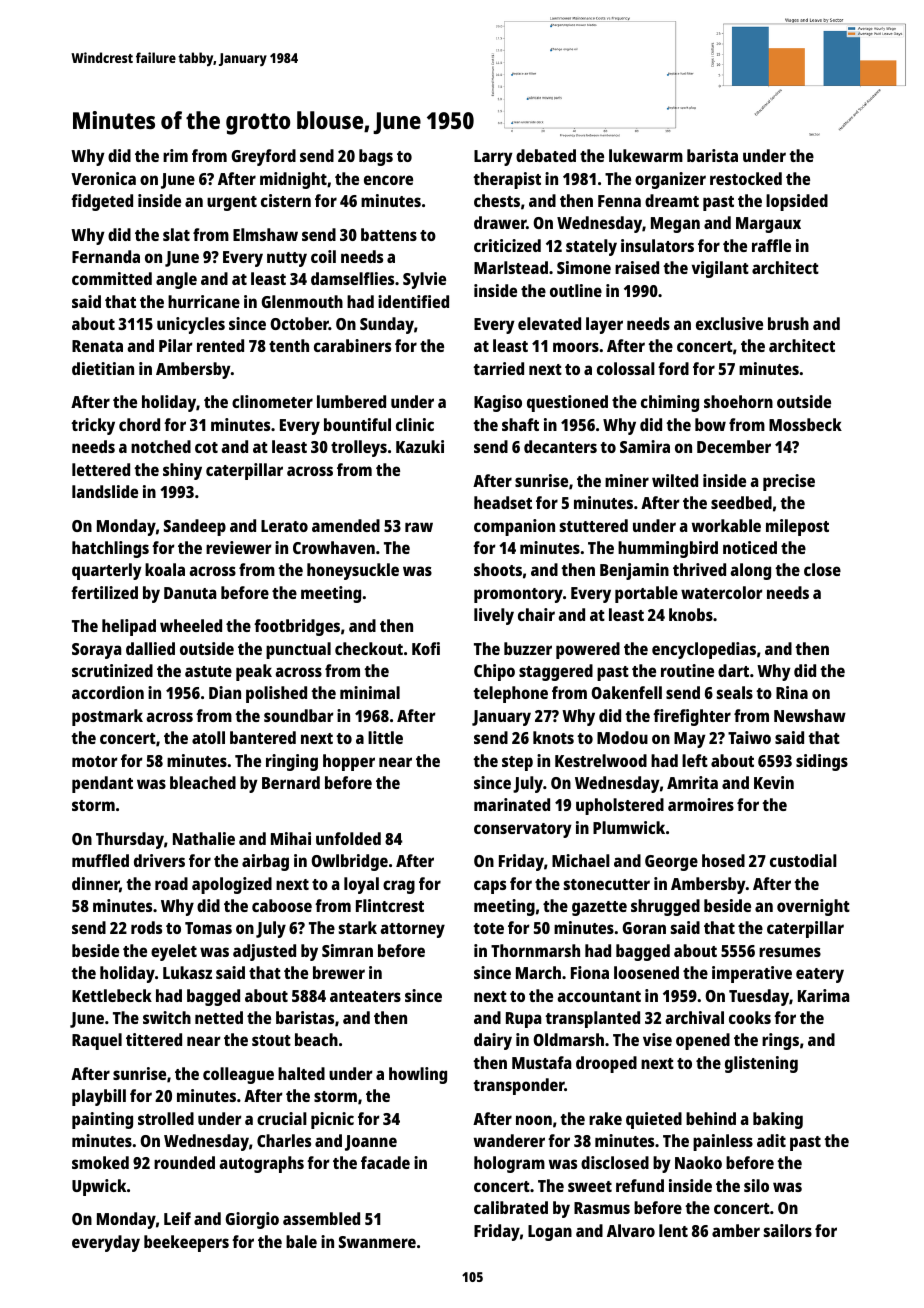 This page has width=924, height=1308. Describe the element at coordinates (619, 201) in the page. I see `Fenna` at that location.
